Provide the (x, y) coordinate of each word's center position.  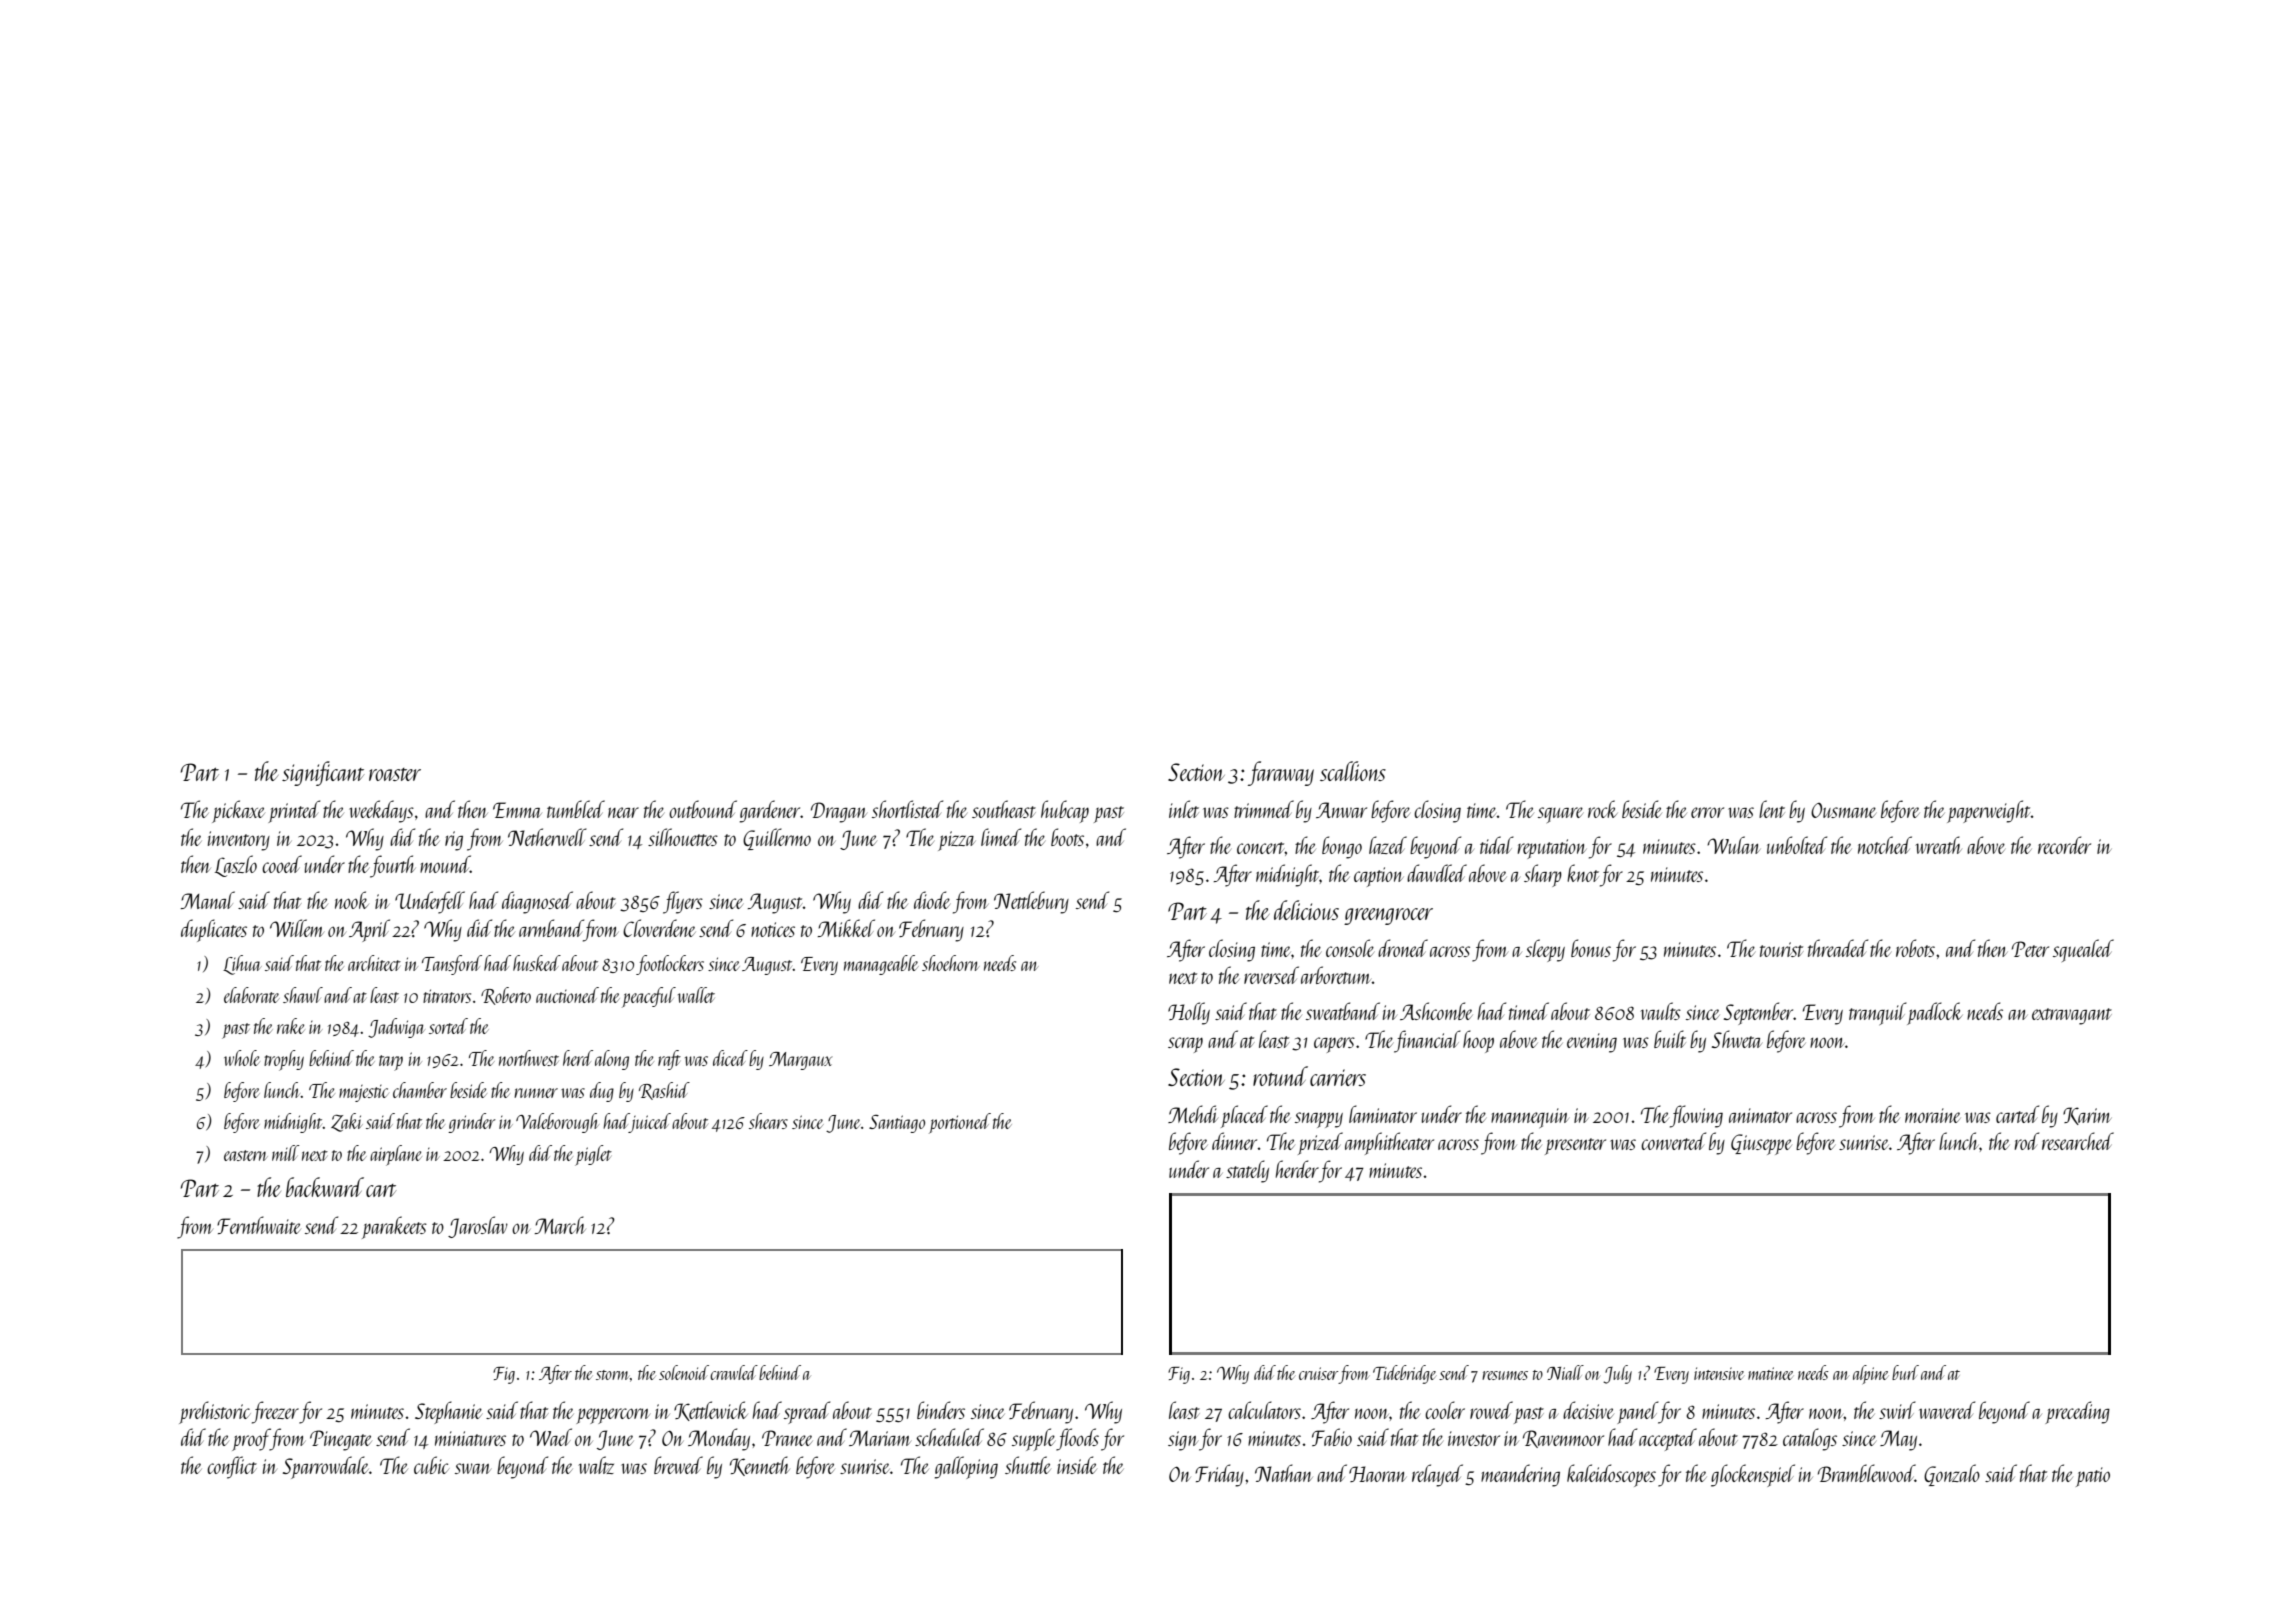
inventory (239, 841)
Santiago (897, 1124)
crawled (734, 1372)
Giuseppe (1761, 1144)
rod (2027, 1141)
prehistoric (215, 1412)
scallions (1353, 771)
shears (768, 1121)
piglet (593, 1155)
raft (669, 1060)
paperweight (1989, 811)
